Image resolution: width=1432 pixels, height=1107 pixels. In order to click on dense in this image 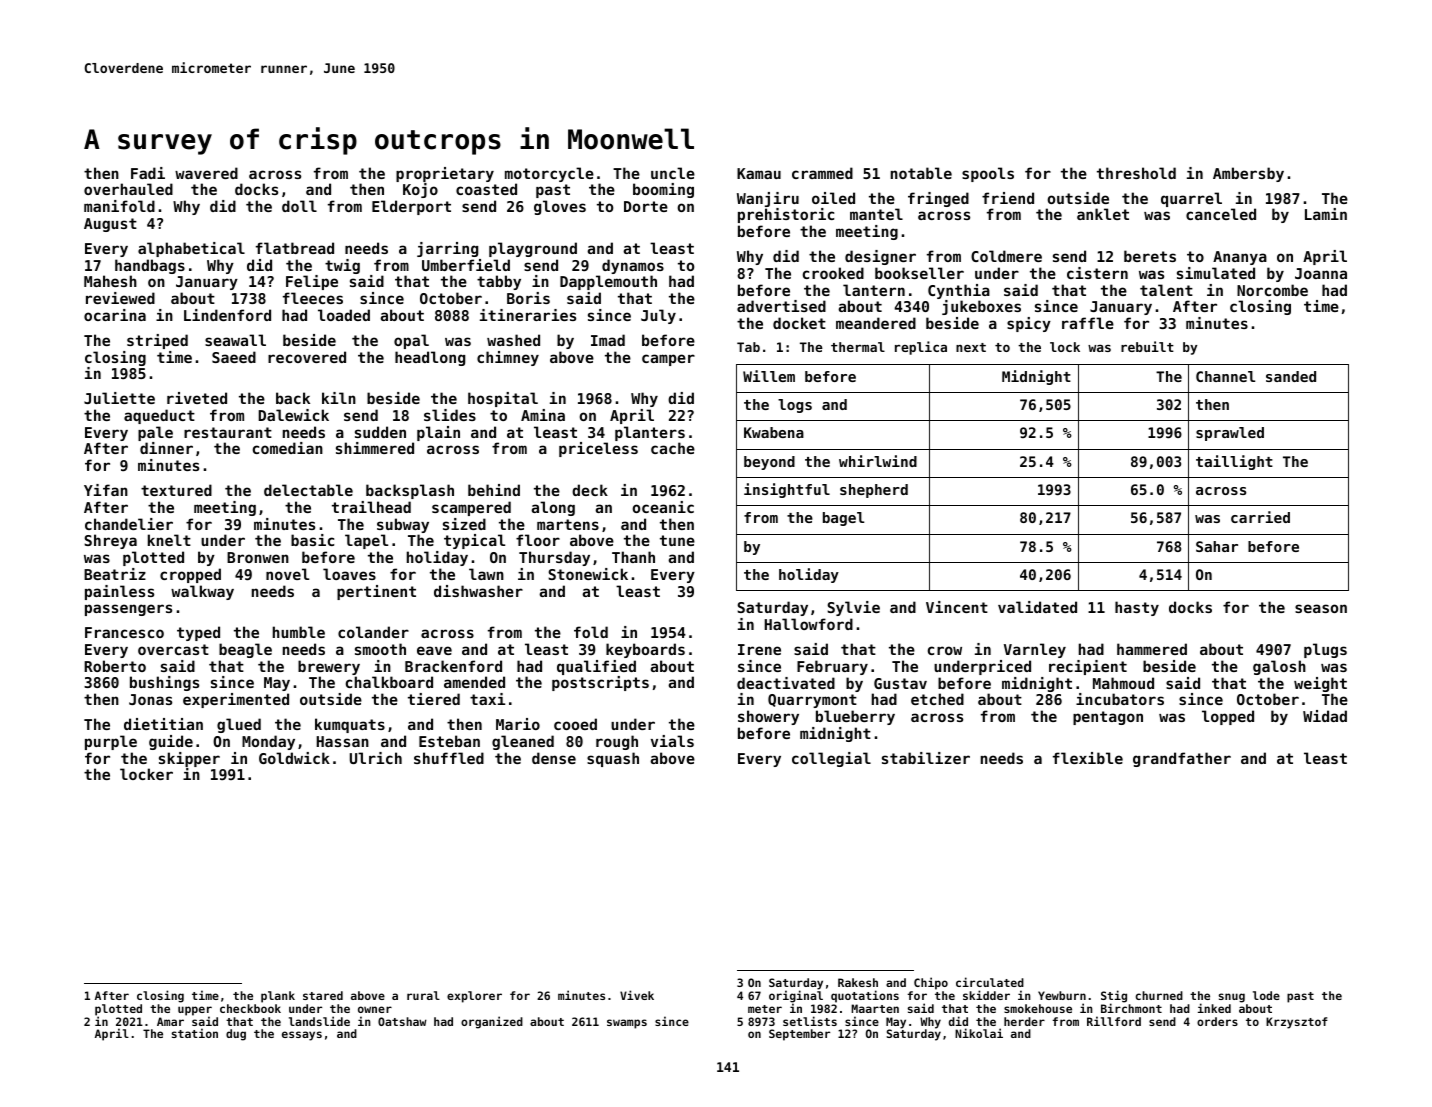, I will do `click(554, 758)`.
